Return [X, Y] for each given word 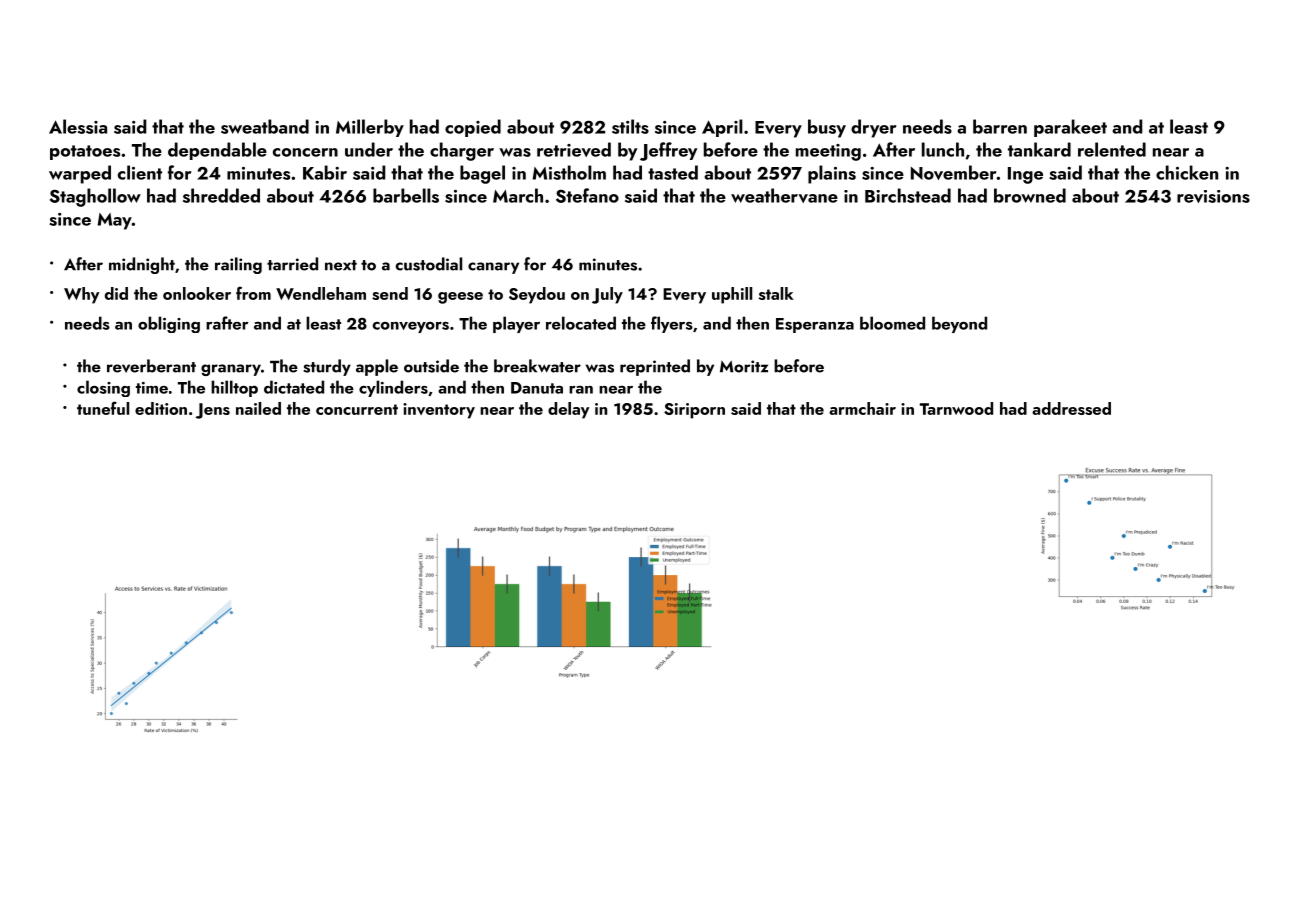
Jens [213, 411]
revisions [1213, 196]
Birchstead [908, 195]
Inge [1025, 175]
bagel [482, 174]
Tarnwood [956, 408]
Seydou [537, 295]
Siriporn [694, 411]
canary [493, 268]
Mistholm [569, 172]
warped [80, 174]
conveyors [411, 327]
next [341, 265]
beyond [959, 324]
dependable [217, 151]
